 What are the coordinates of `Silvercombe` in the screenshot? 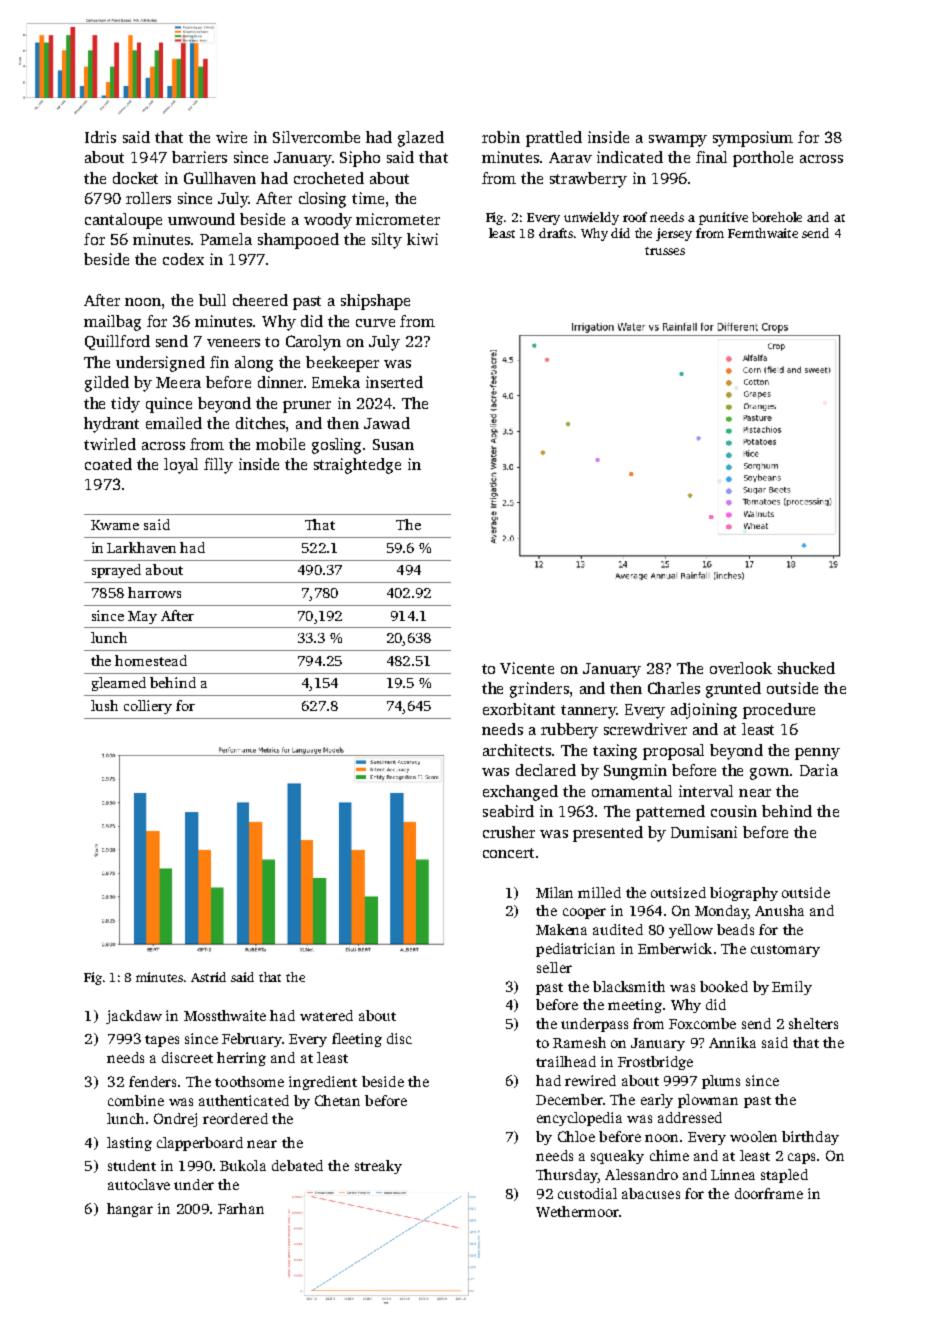 It's located at (316, 137).
